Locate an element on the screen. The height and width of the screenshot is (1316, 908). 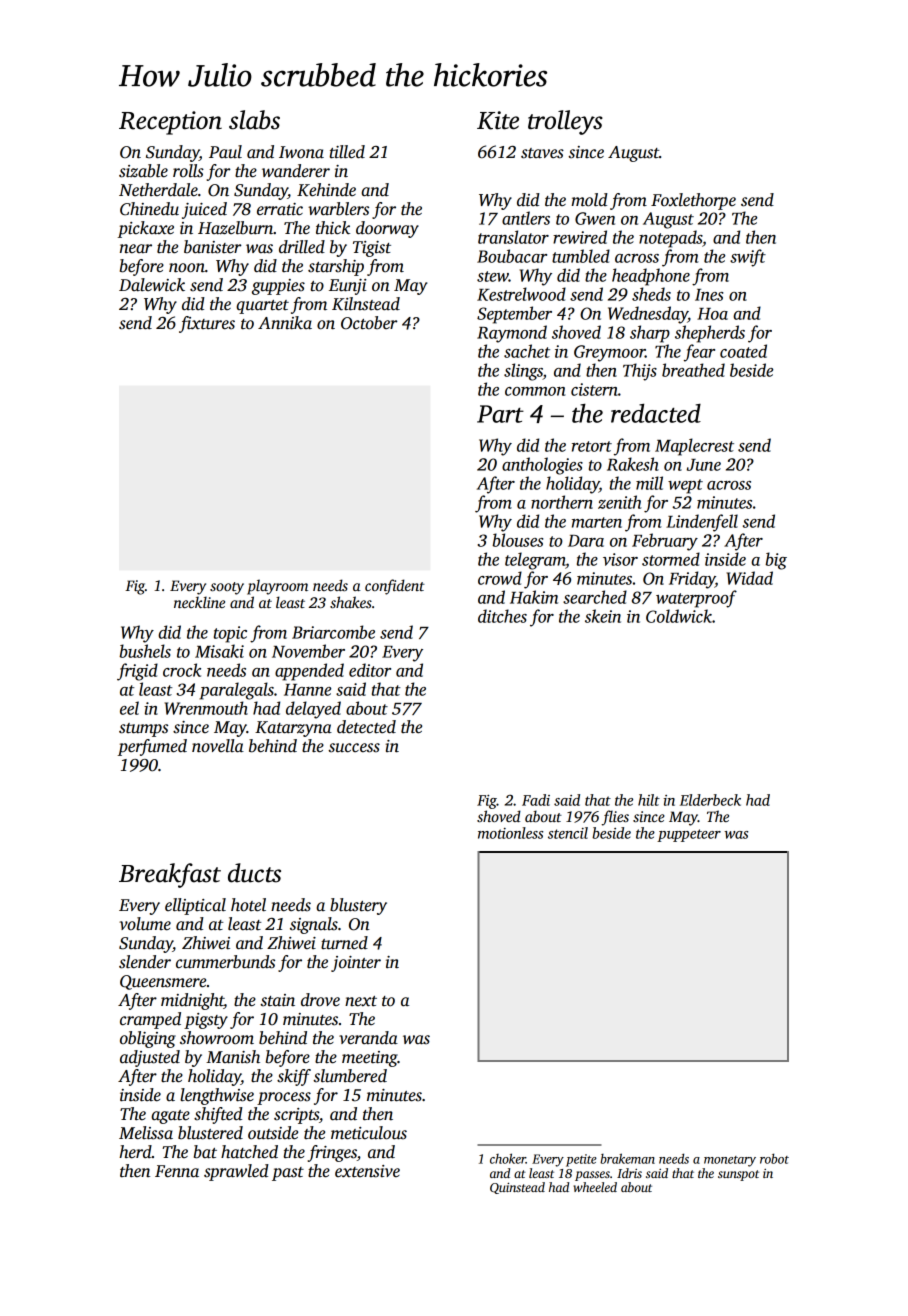
monetary is located at coordinates (730, 1161).
